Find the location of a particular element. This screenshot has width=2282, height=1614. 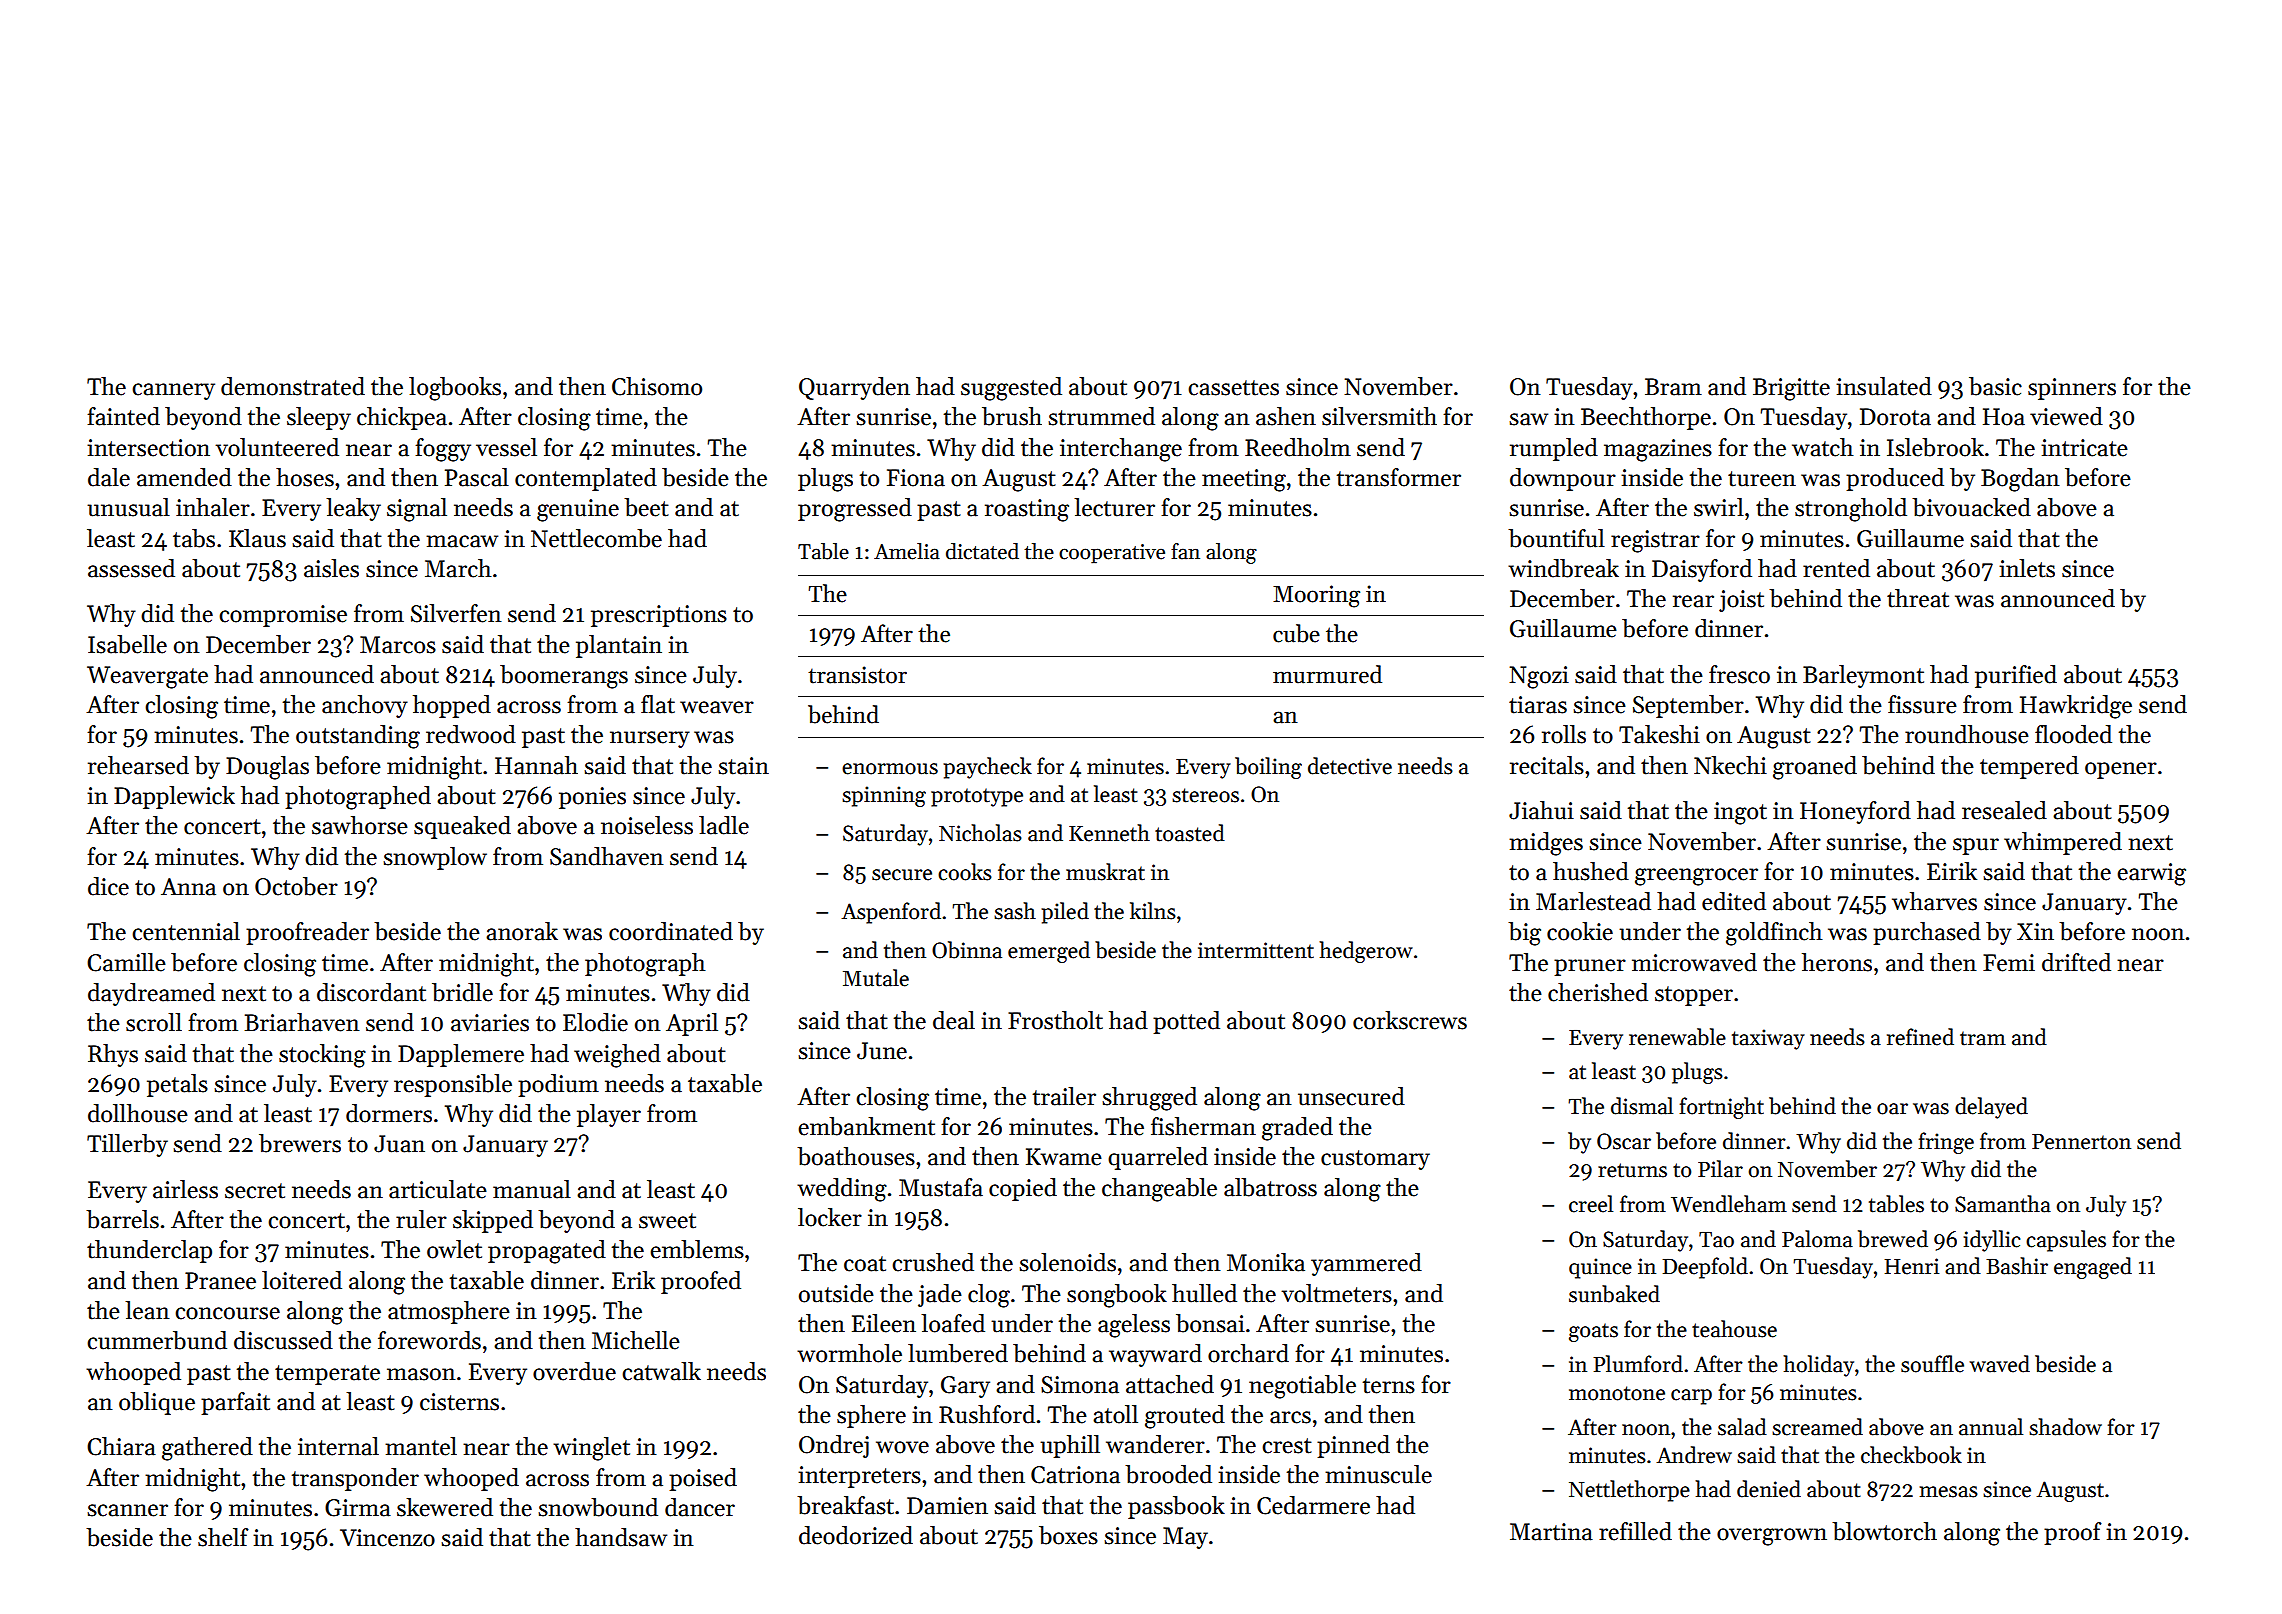

delayed is located at coordinates (1991, 1108).
